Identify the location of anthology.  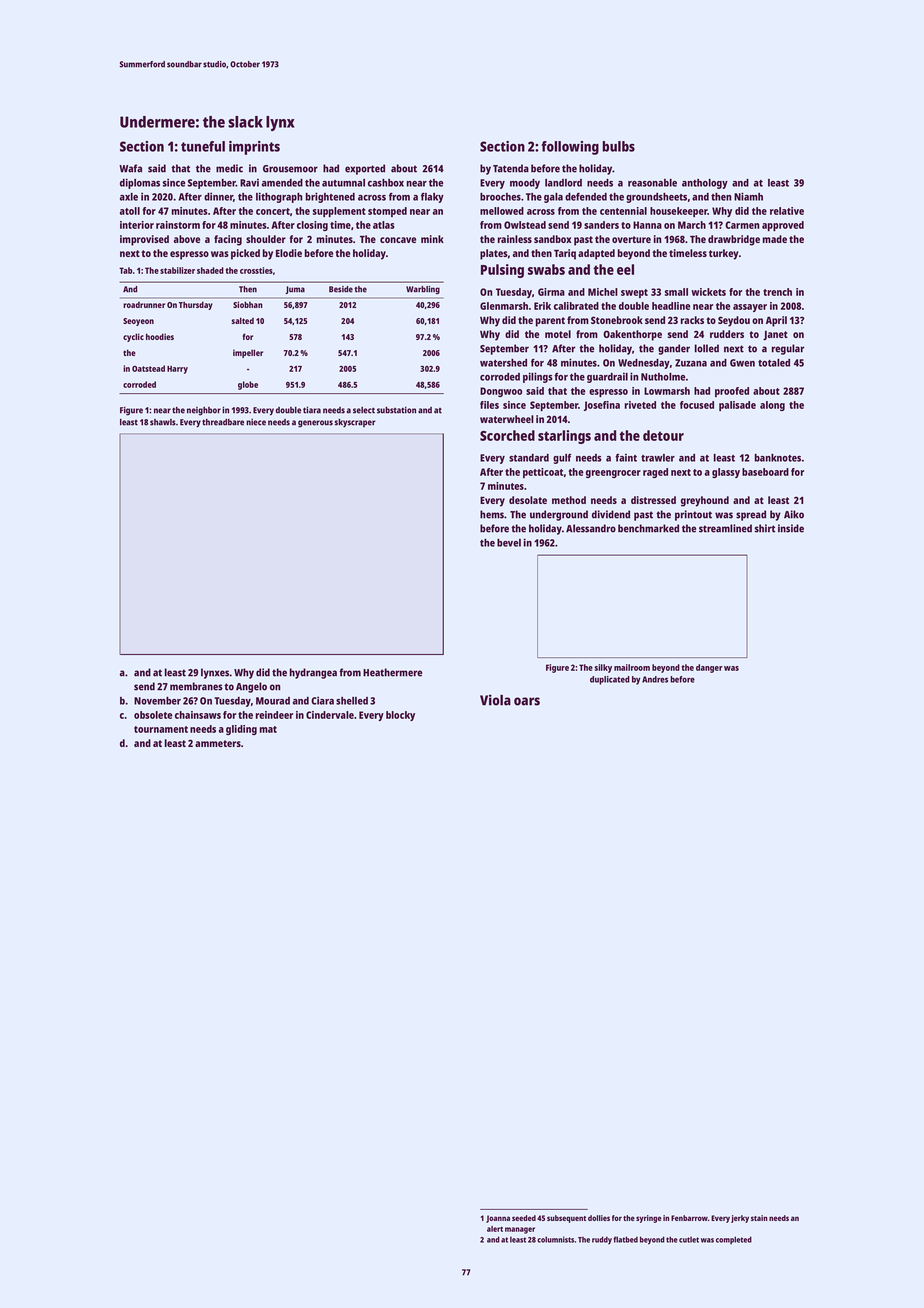
(705, 184).
